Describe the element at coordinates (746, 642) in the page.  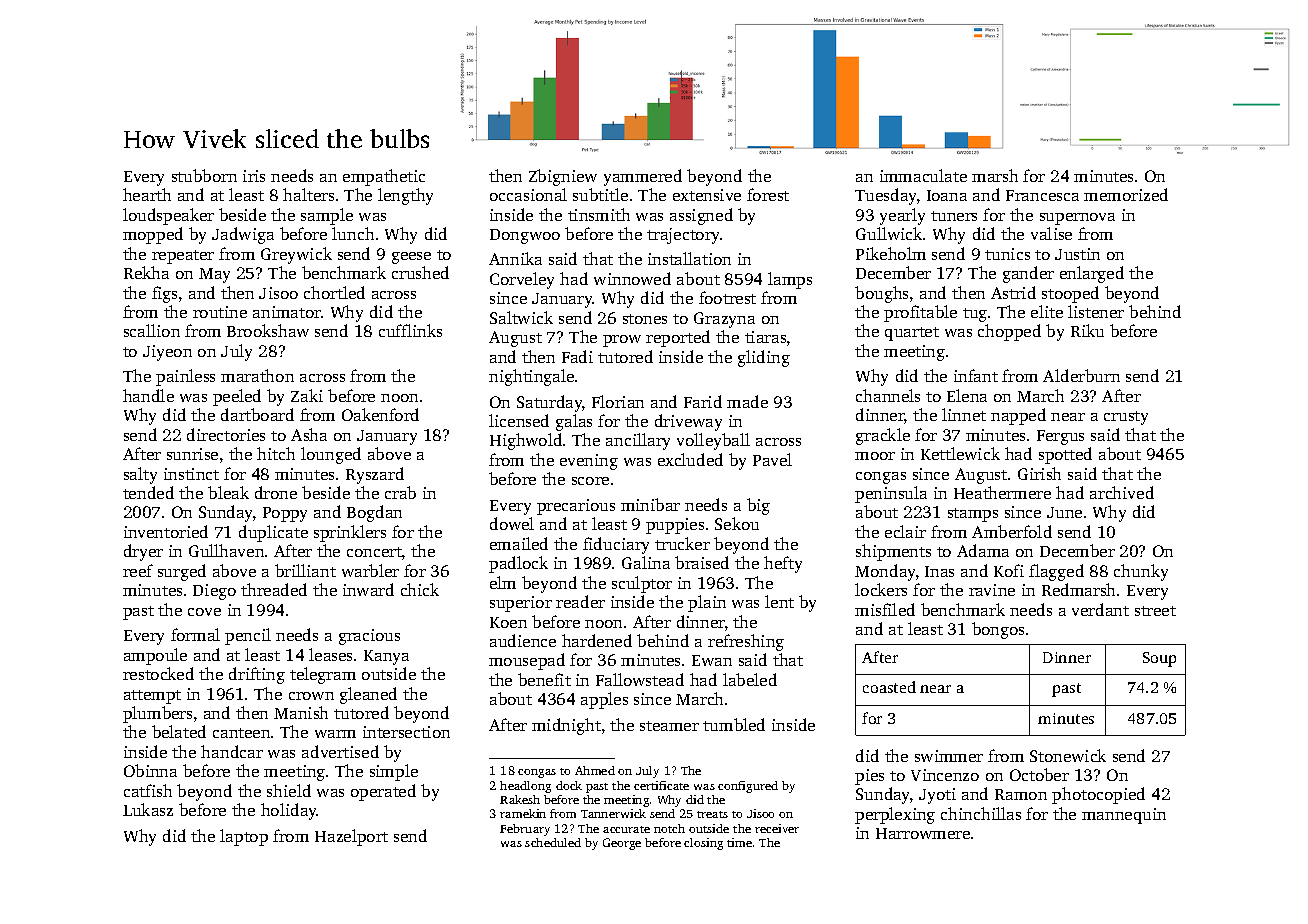
I see `refreshing` at that location.
